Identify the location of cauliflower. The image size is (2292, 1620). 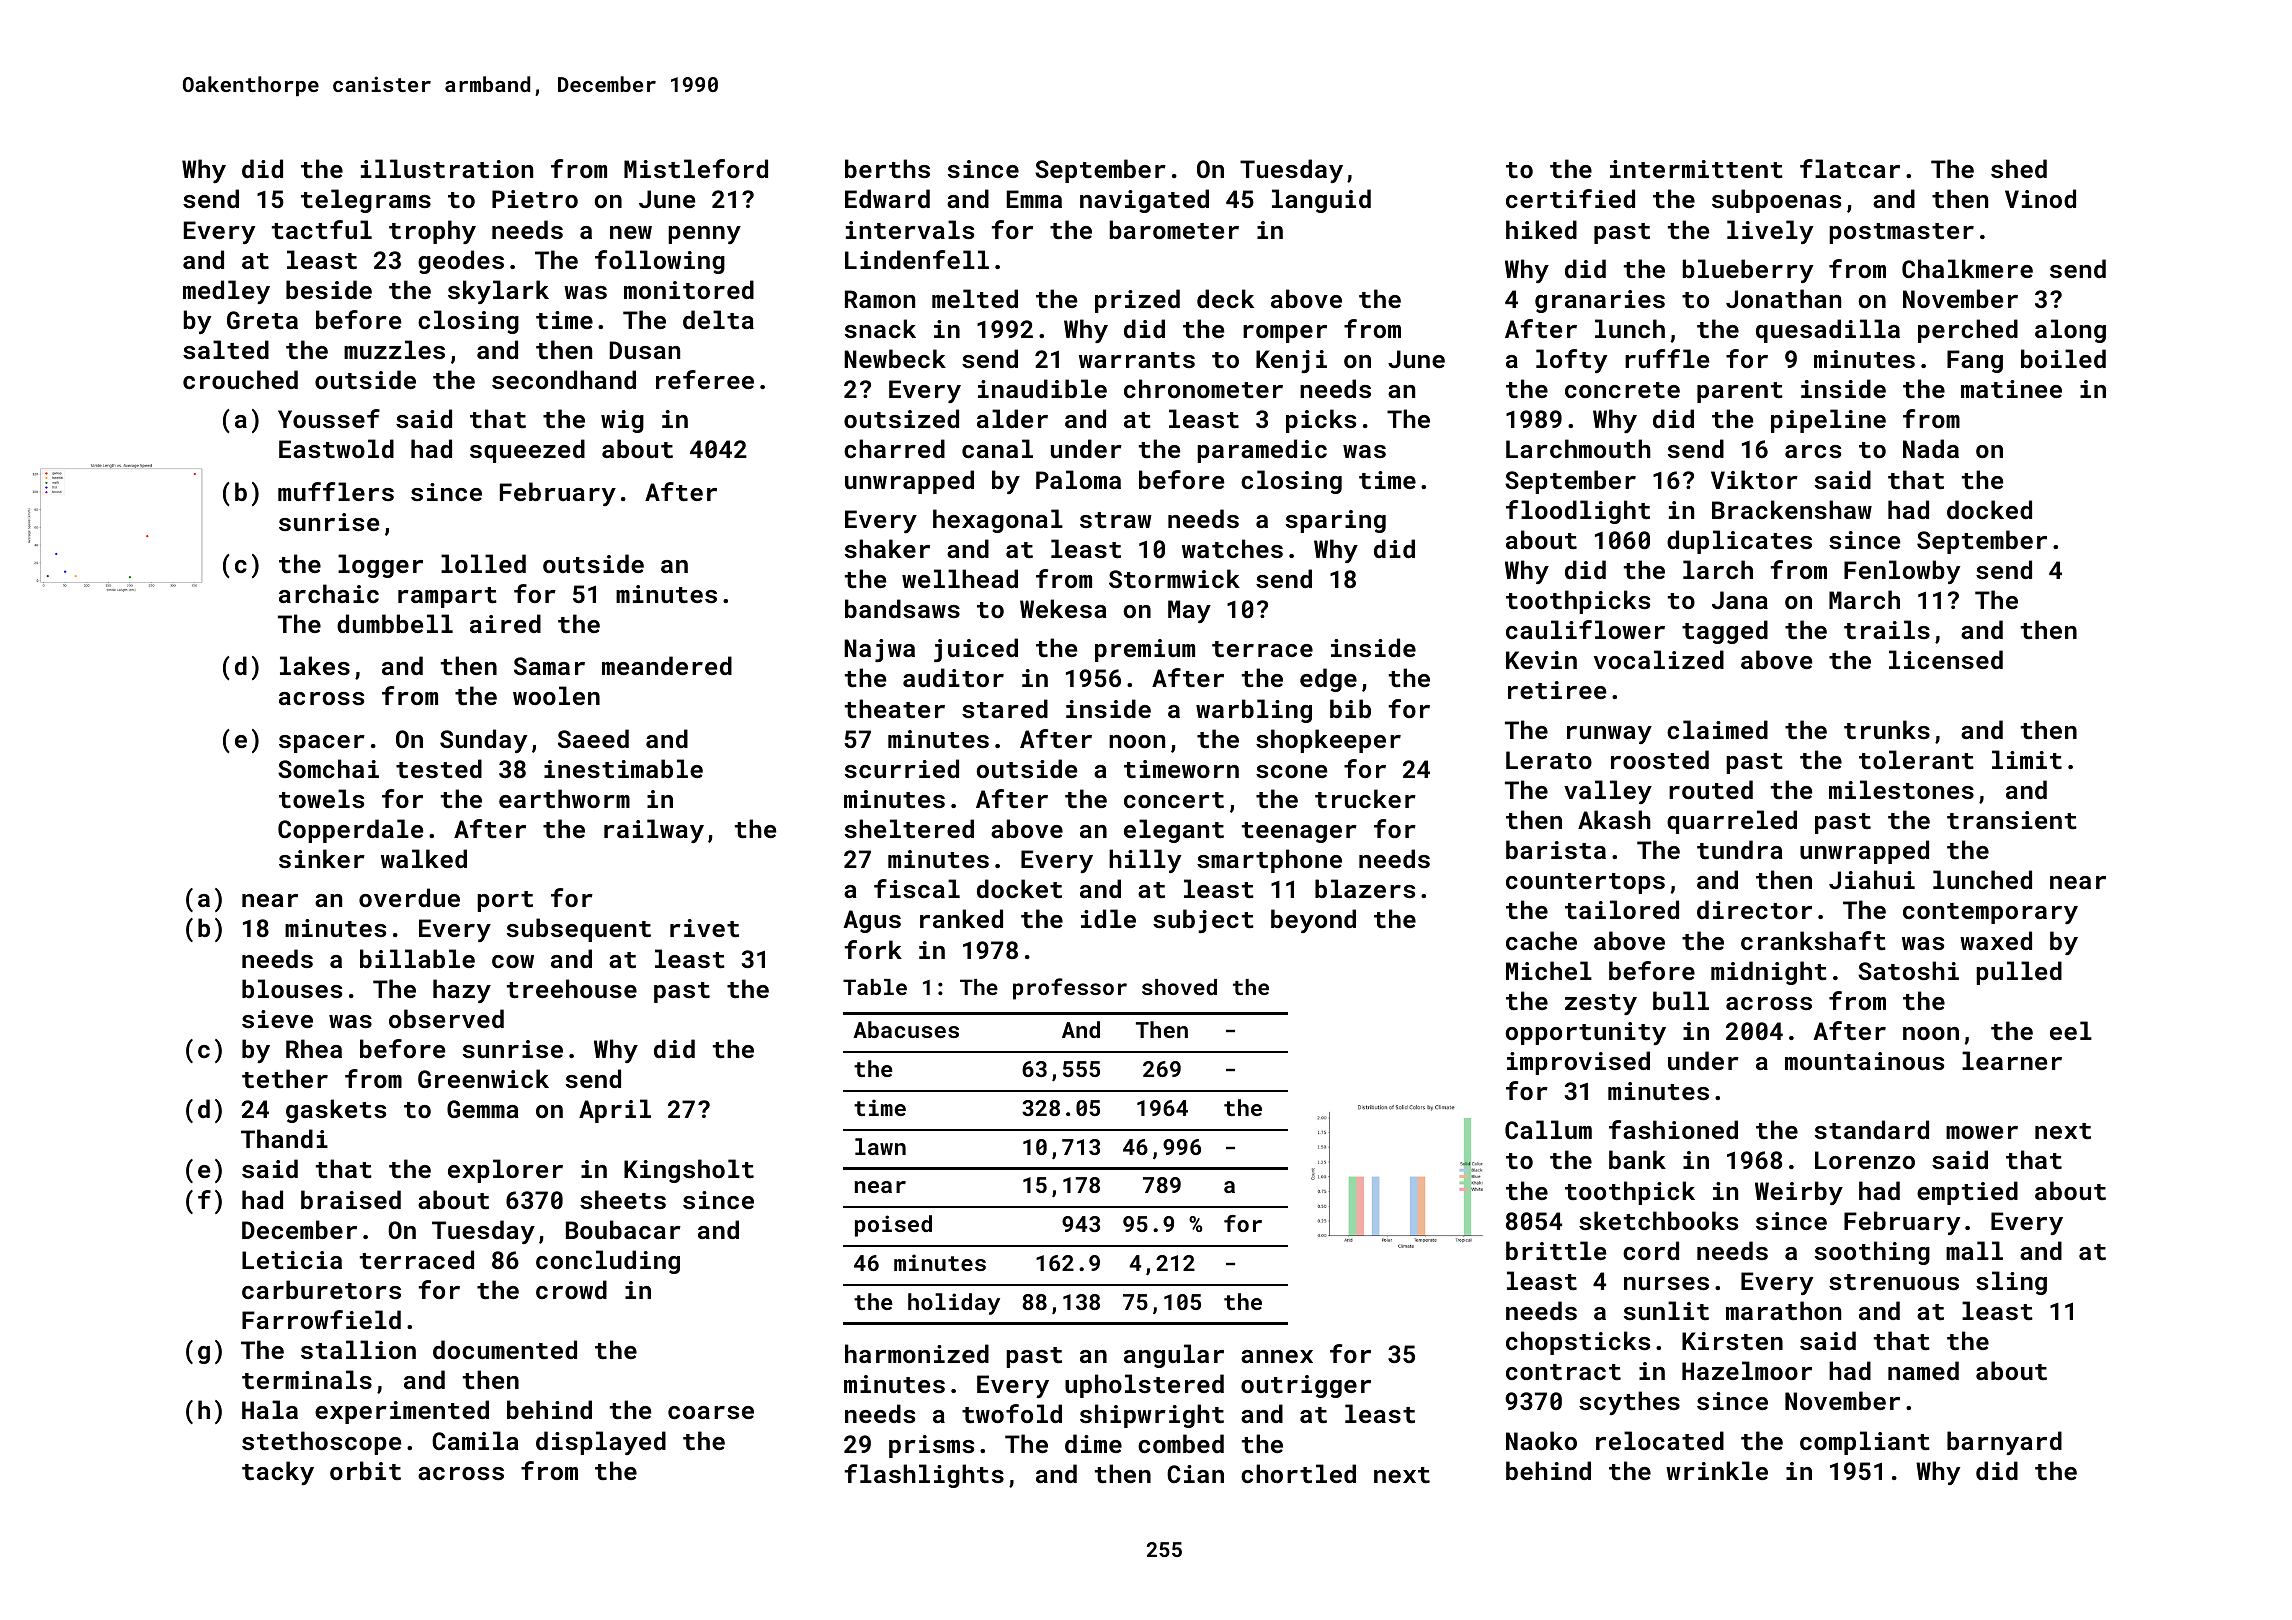
(1585, 629).
